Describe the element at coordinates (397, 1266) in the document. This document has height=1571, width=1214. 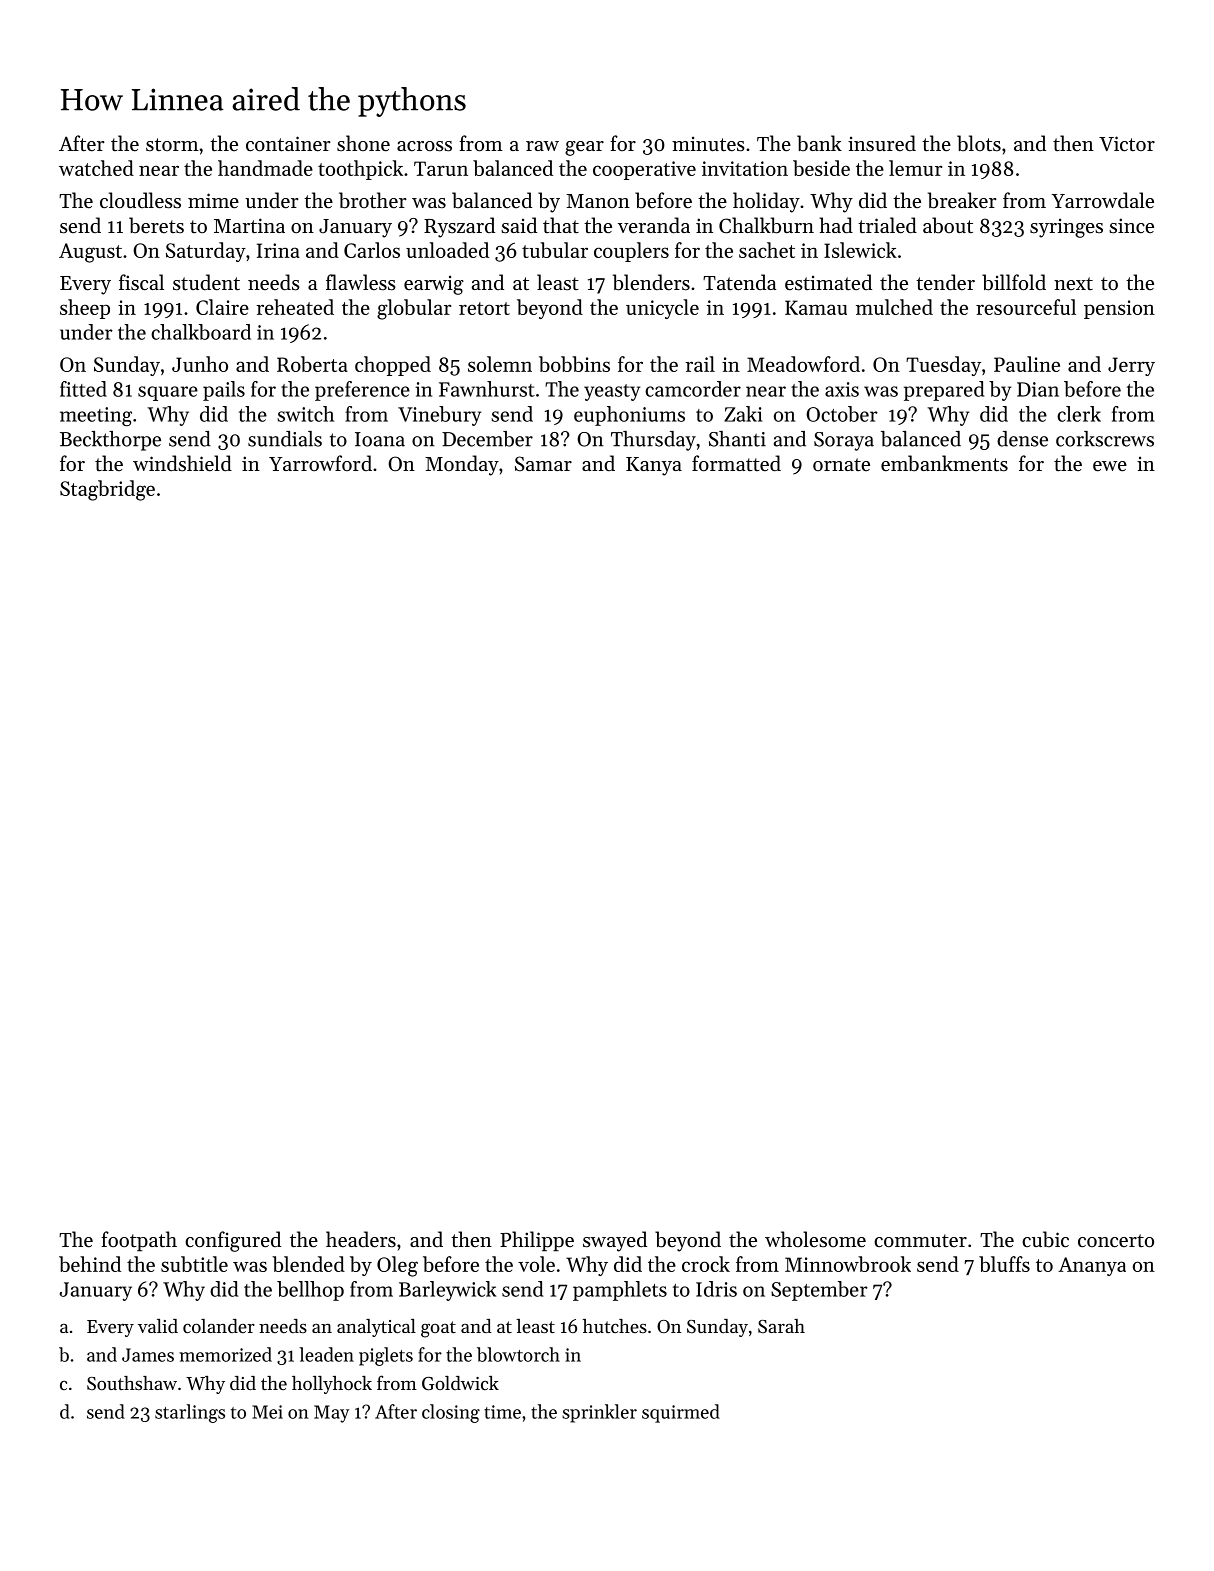
I see `Oleg` at that location.
